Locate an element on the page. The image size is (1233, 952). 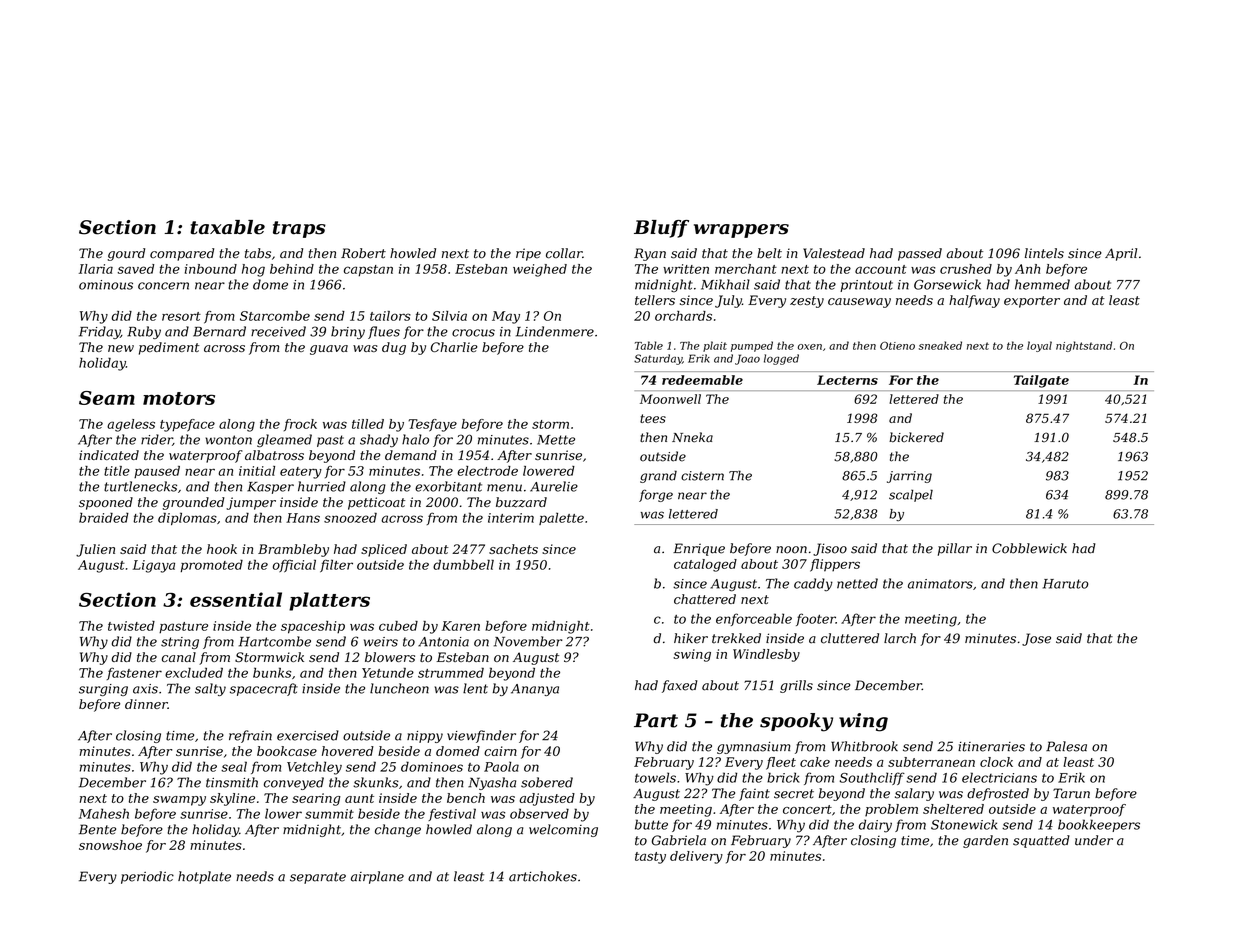
Cobblewick is located at coordinates (1029, 548).
